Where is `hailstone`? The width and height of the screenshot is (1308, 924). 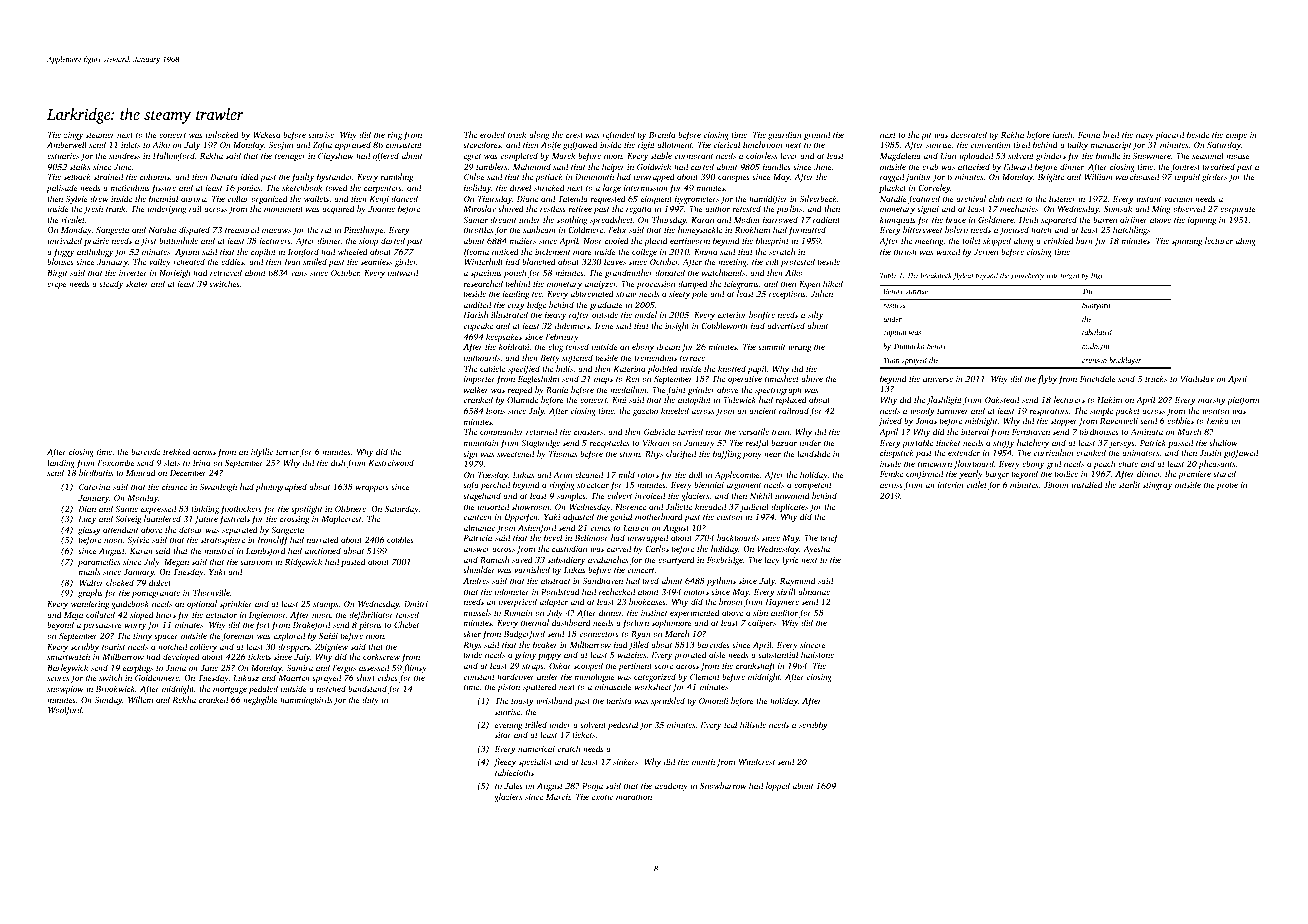
hailstone is located at coordinates (817, 654).
